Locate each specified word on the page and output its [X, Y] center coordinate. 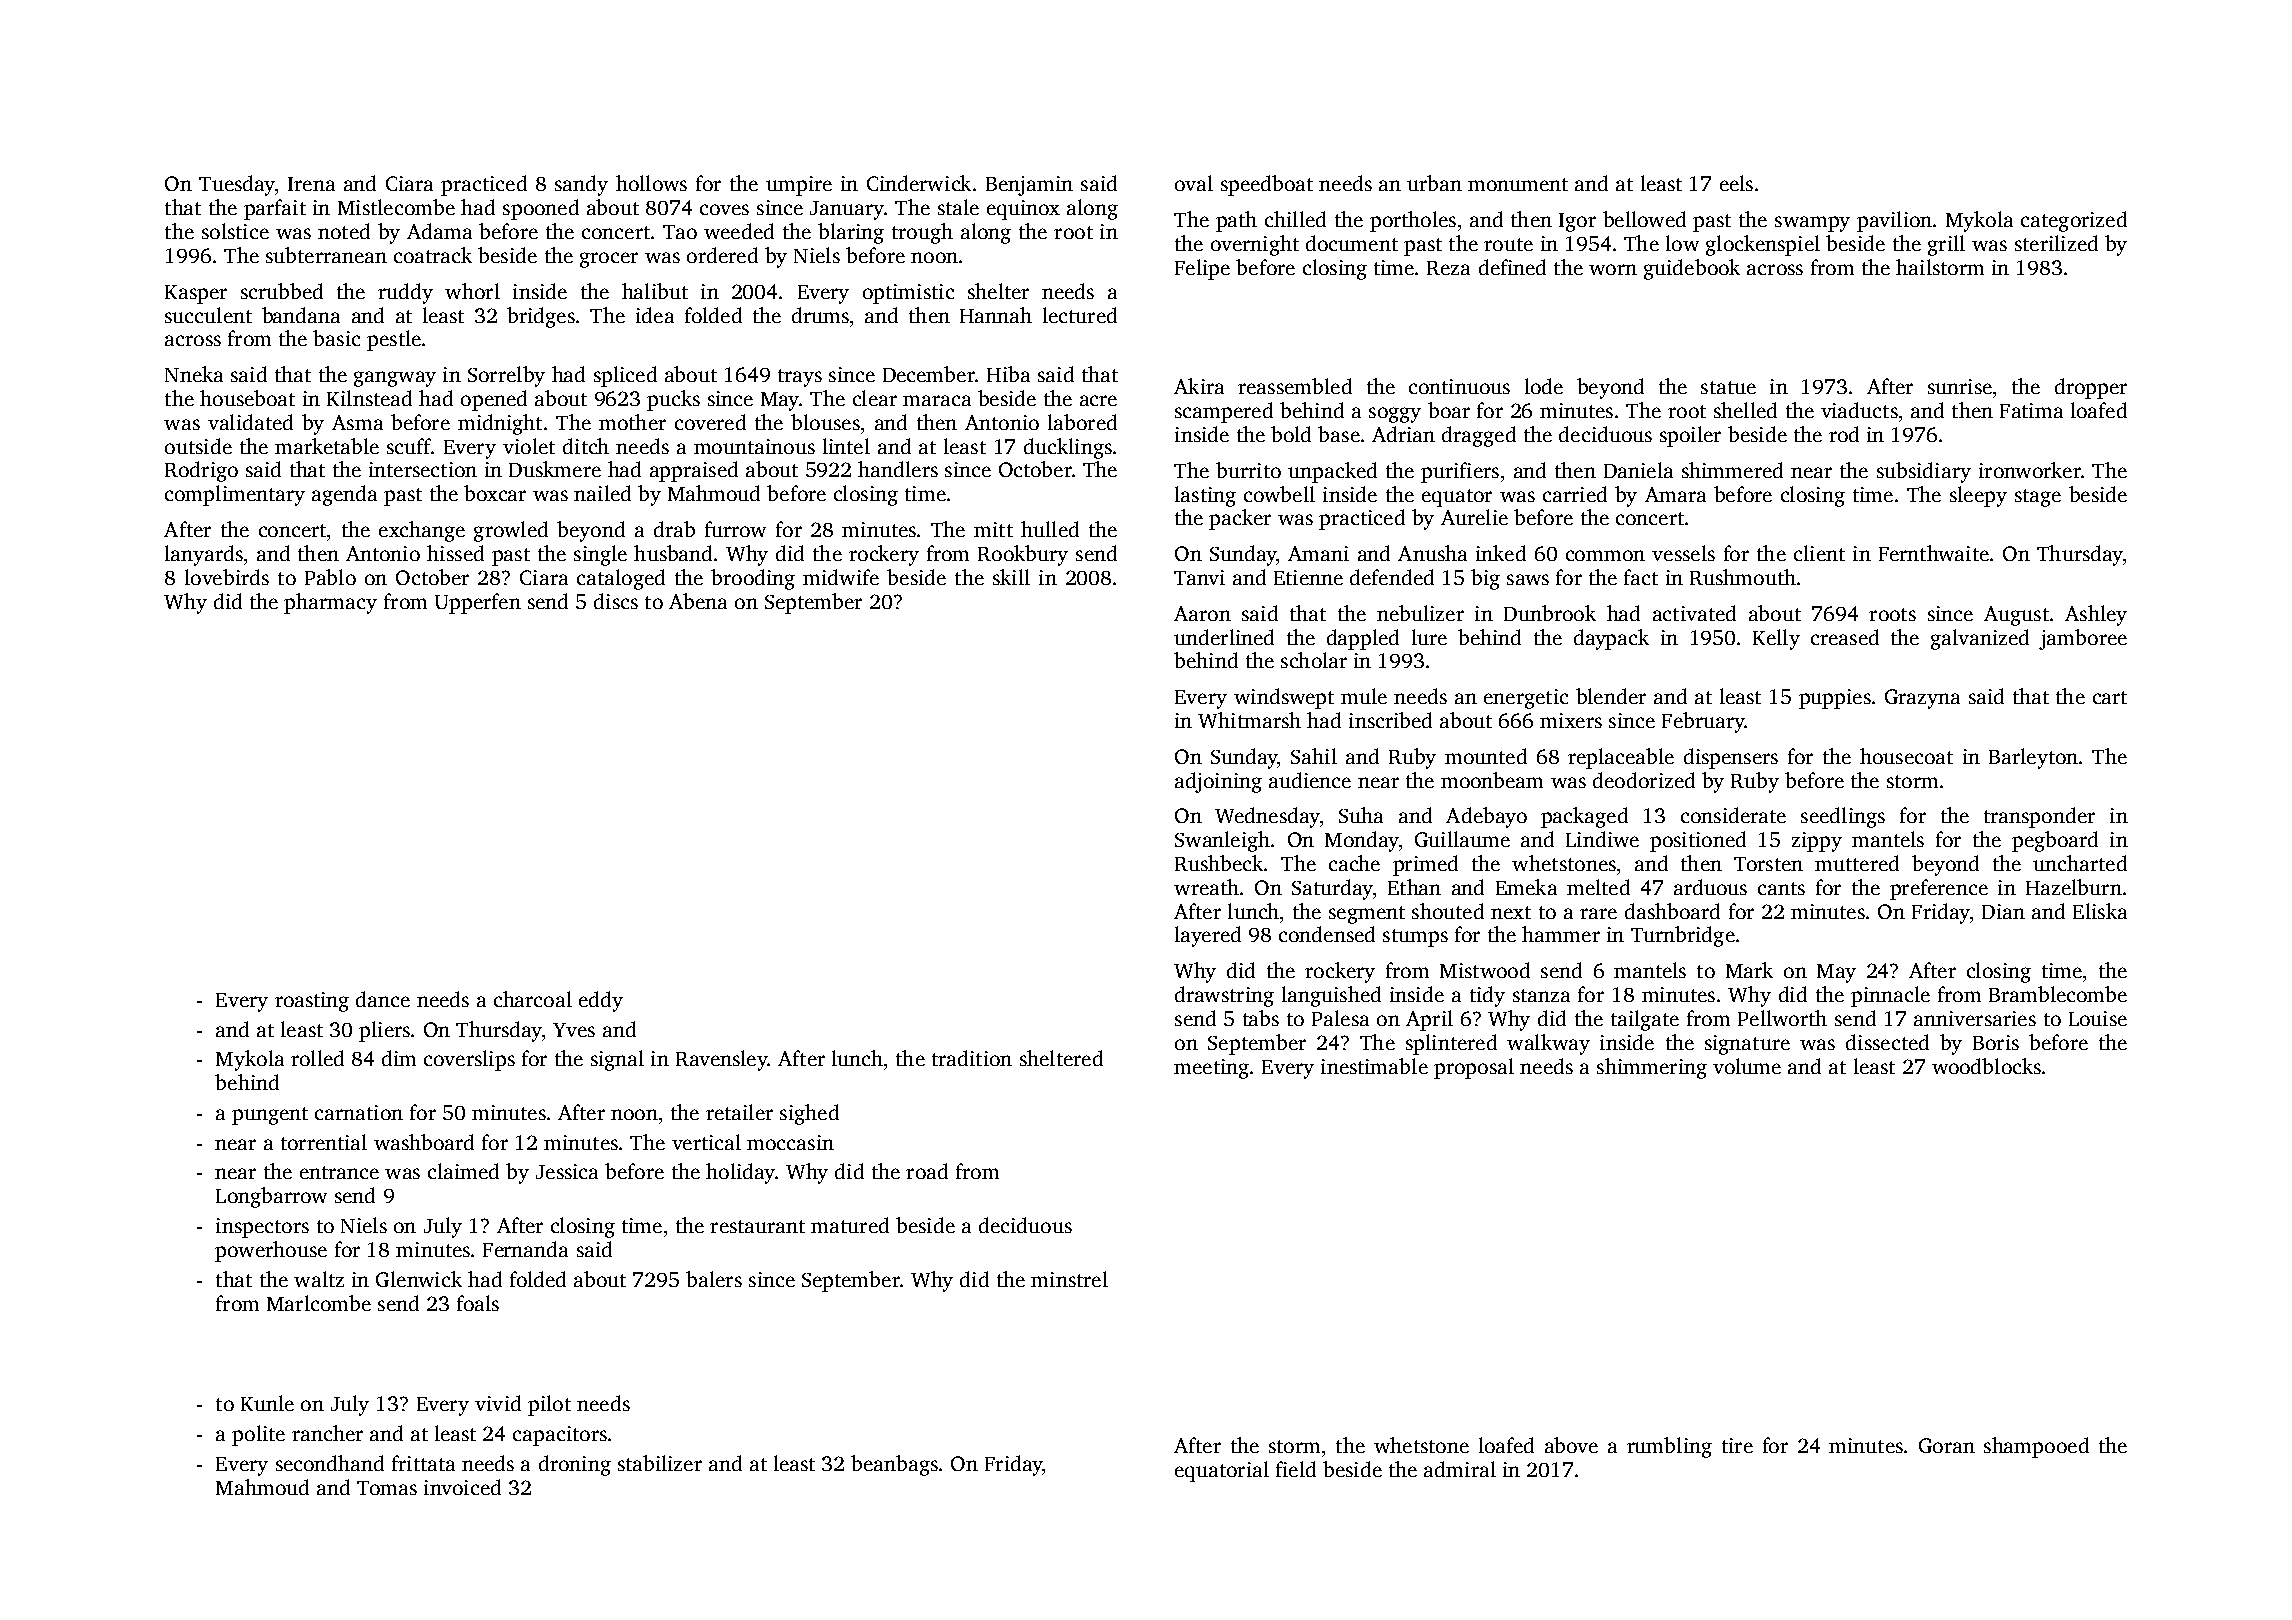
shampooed [2036, 1447]
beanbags [894, 1465]
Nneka [194, 374]
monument [1518, 184]
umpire [799, 186]
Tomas [387, 1488]
